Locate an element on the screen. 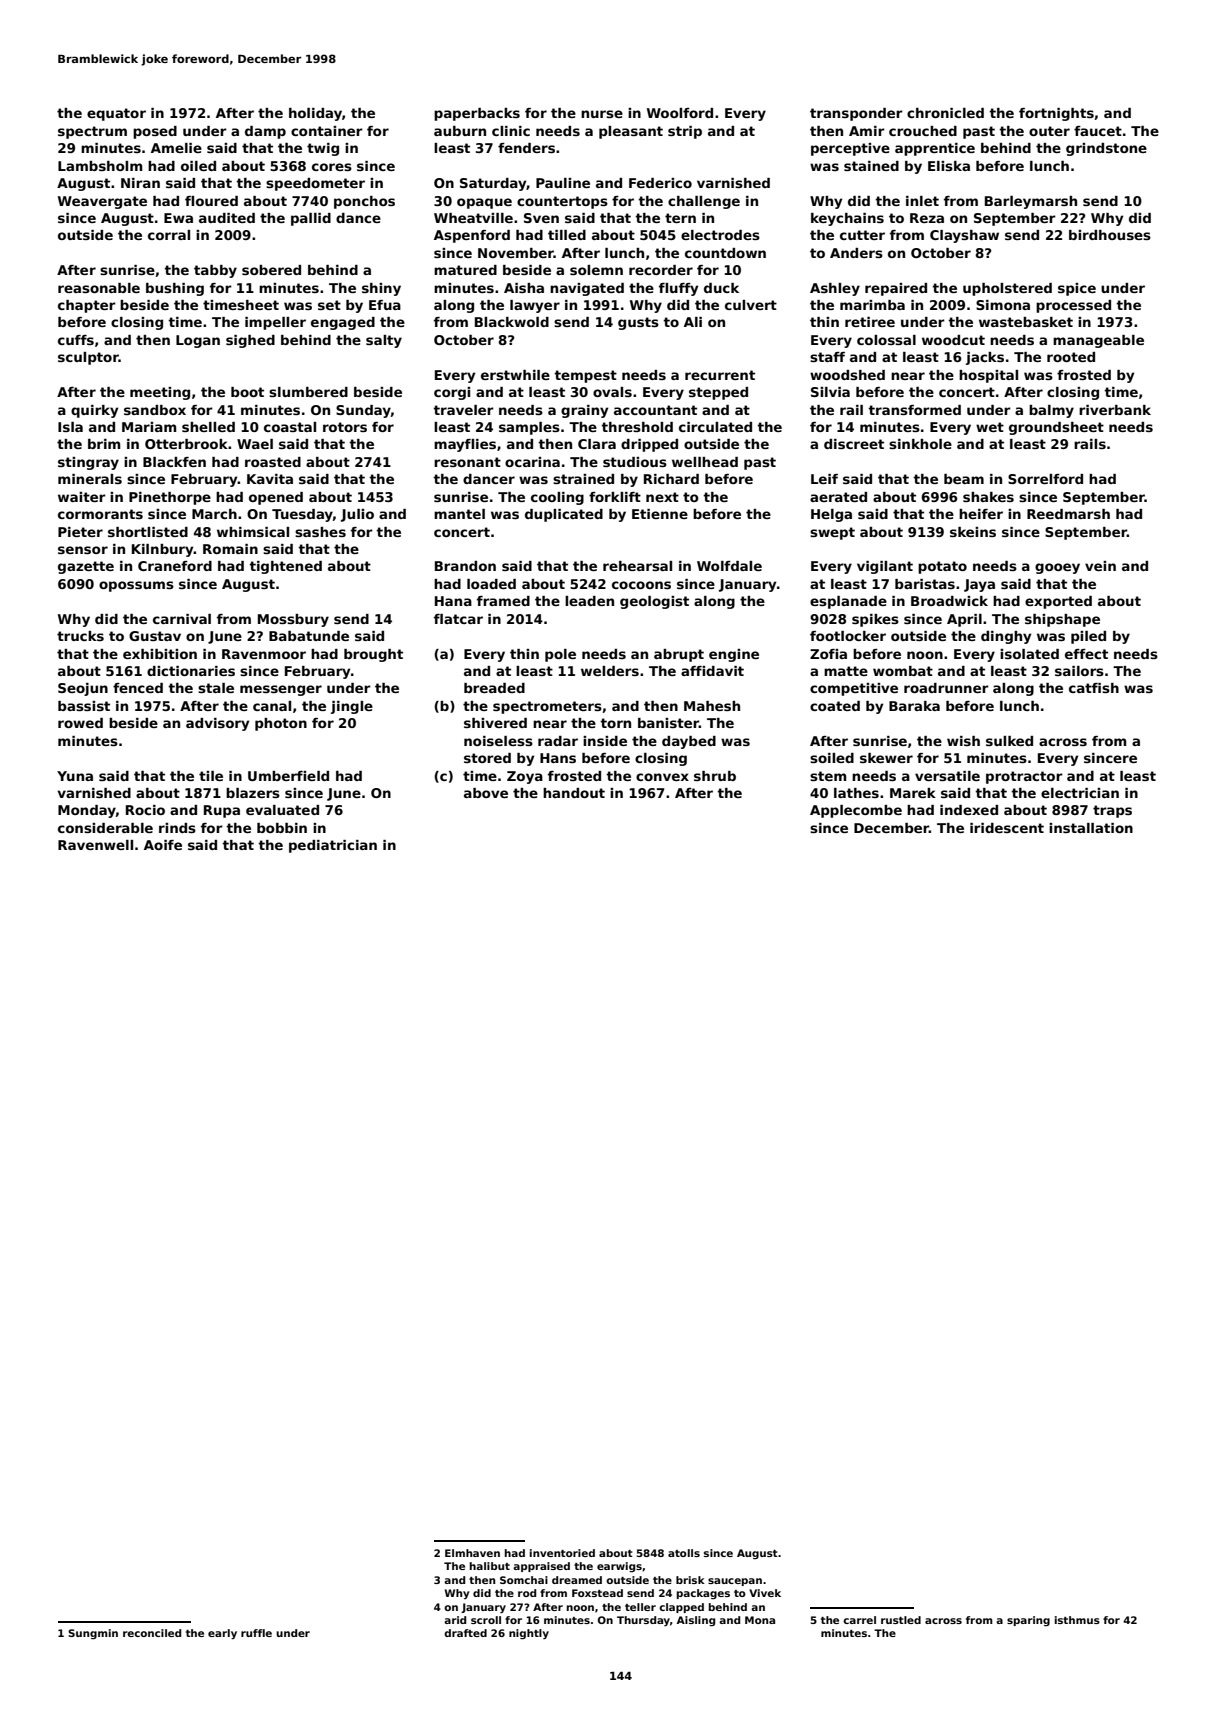  shrub is located at coordinates (715, 776).
